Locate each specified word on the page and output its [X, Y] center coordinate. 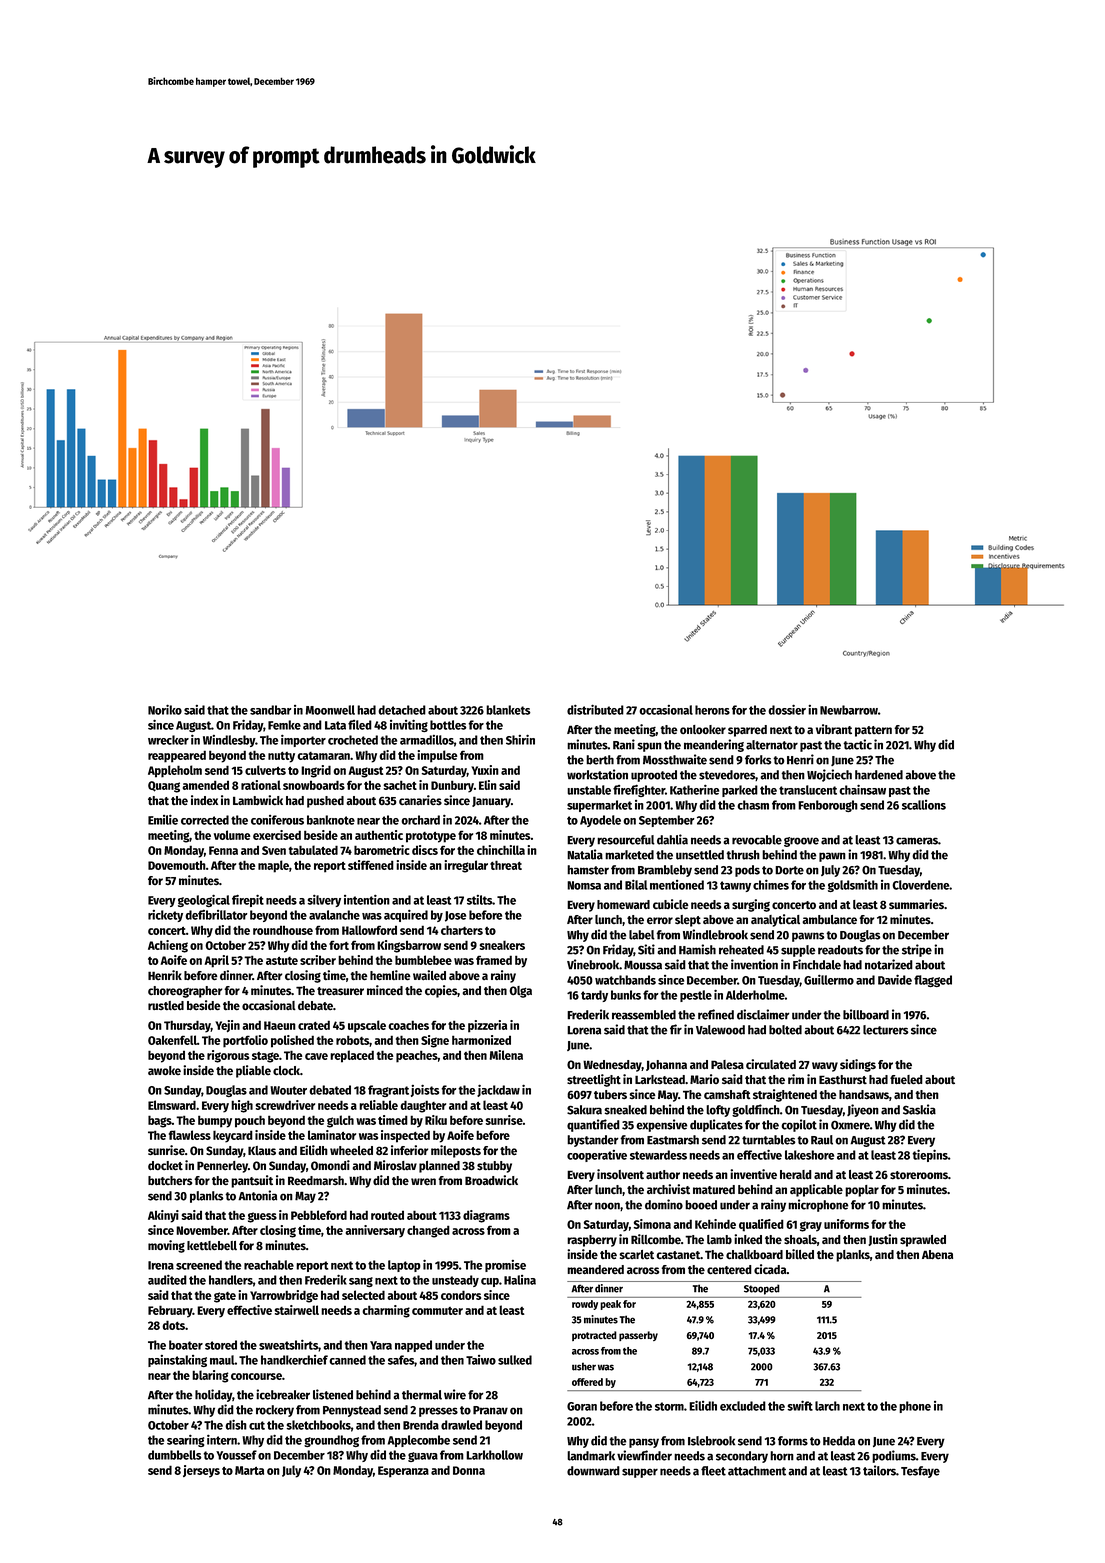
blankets [508, 710]
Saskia [919, 1109]
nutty [281, 757]
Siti [646, 949]
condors [461, 1295]
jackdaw [498, 1091]
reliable [378, 1105]
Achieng [168, 946]
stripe [917, 950]
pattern [873, 731]
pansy [644, 1443]
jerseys [201, 1471]
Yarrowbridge [284, 1296]
